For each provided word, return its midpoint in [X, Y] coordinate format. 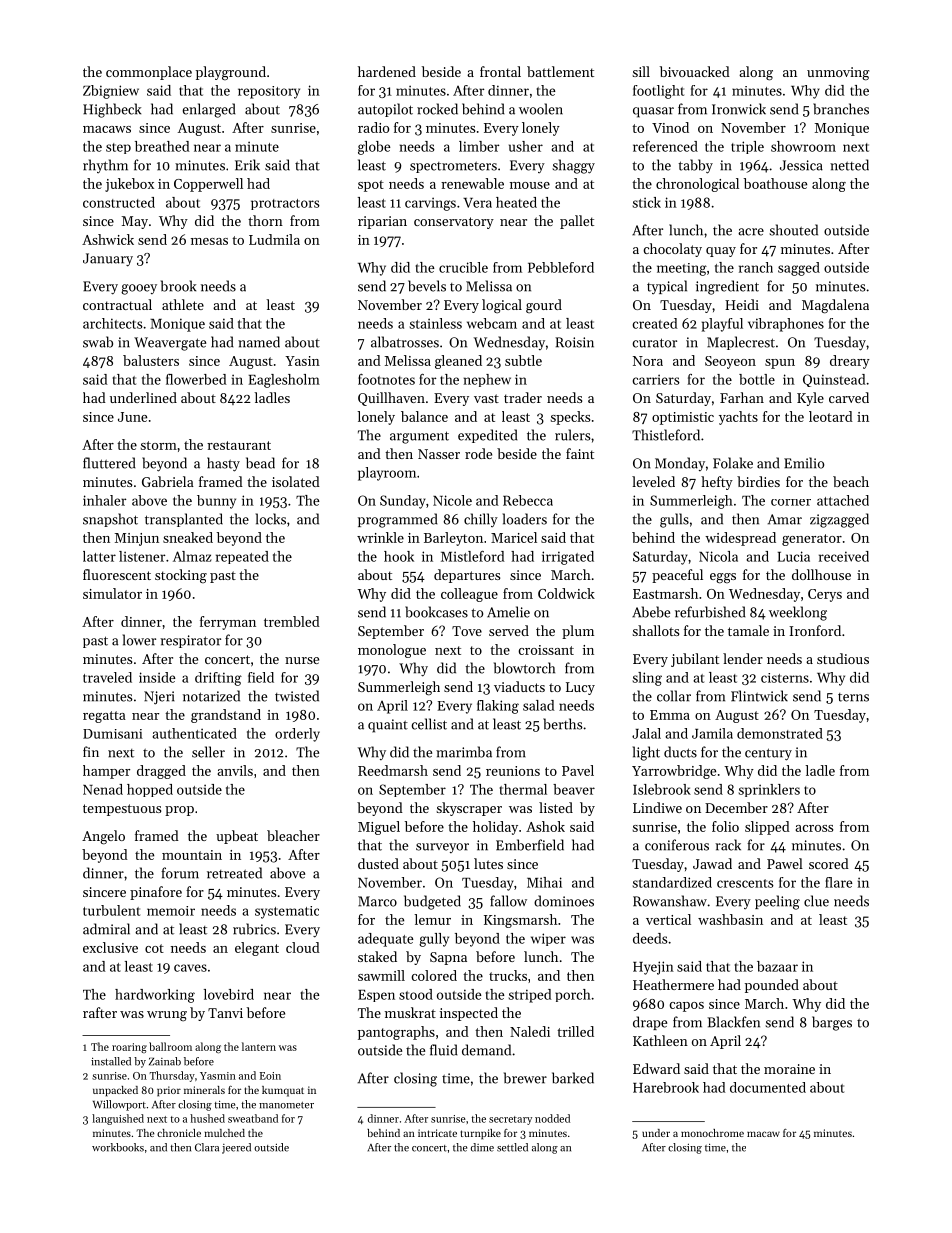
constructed [119, 202]
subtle [523, 360]
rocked [437, 109]
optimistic [683, 418]
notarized [211, 696]
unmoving [838, 74]
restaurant [239, 445]
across [814, 828]
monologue [392, 651]
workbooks [118, 1147]
